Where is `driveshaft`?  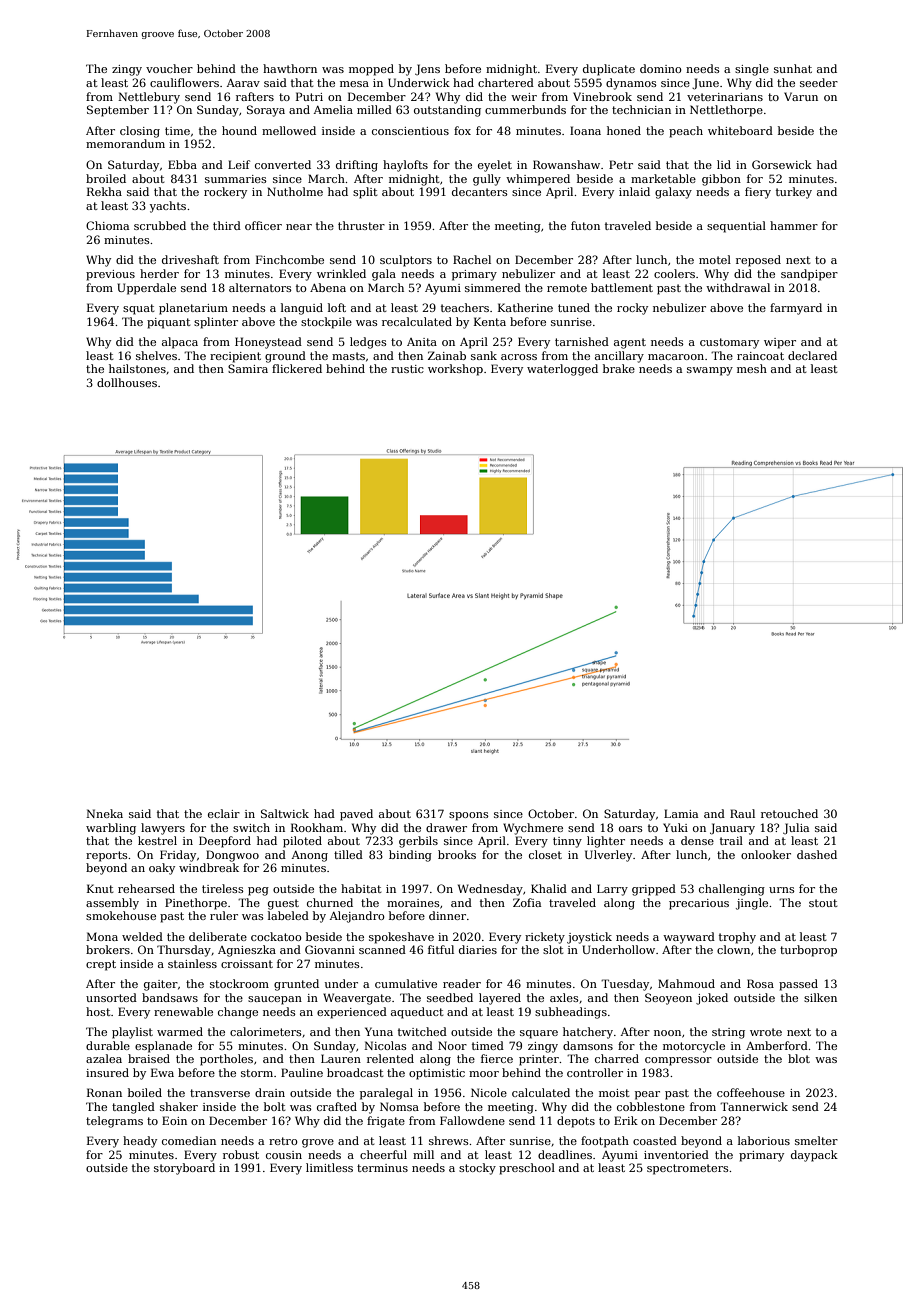 driveshaft is located at coordinates (190, 259).
